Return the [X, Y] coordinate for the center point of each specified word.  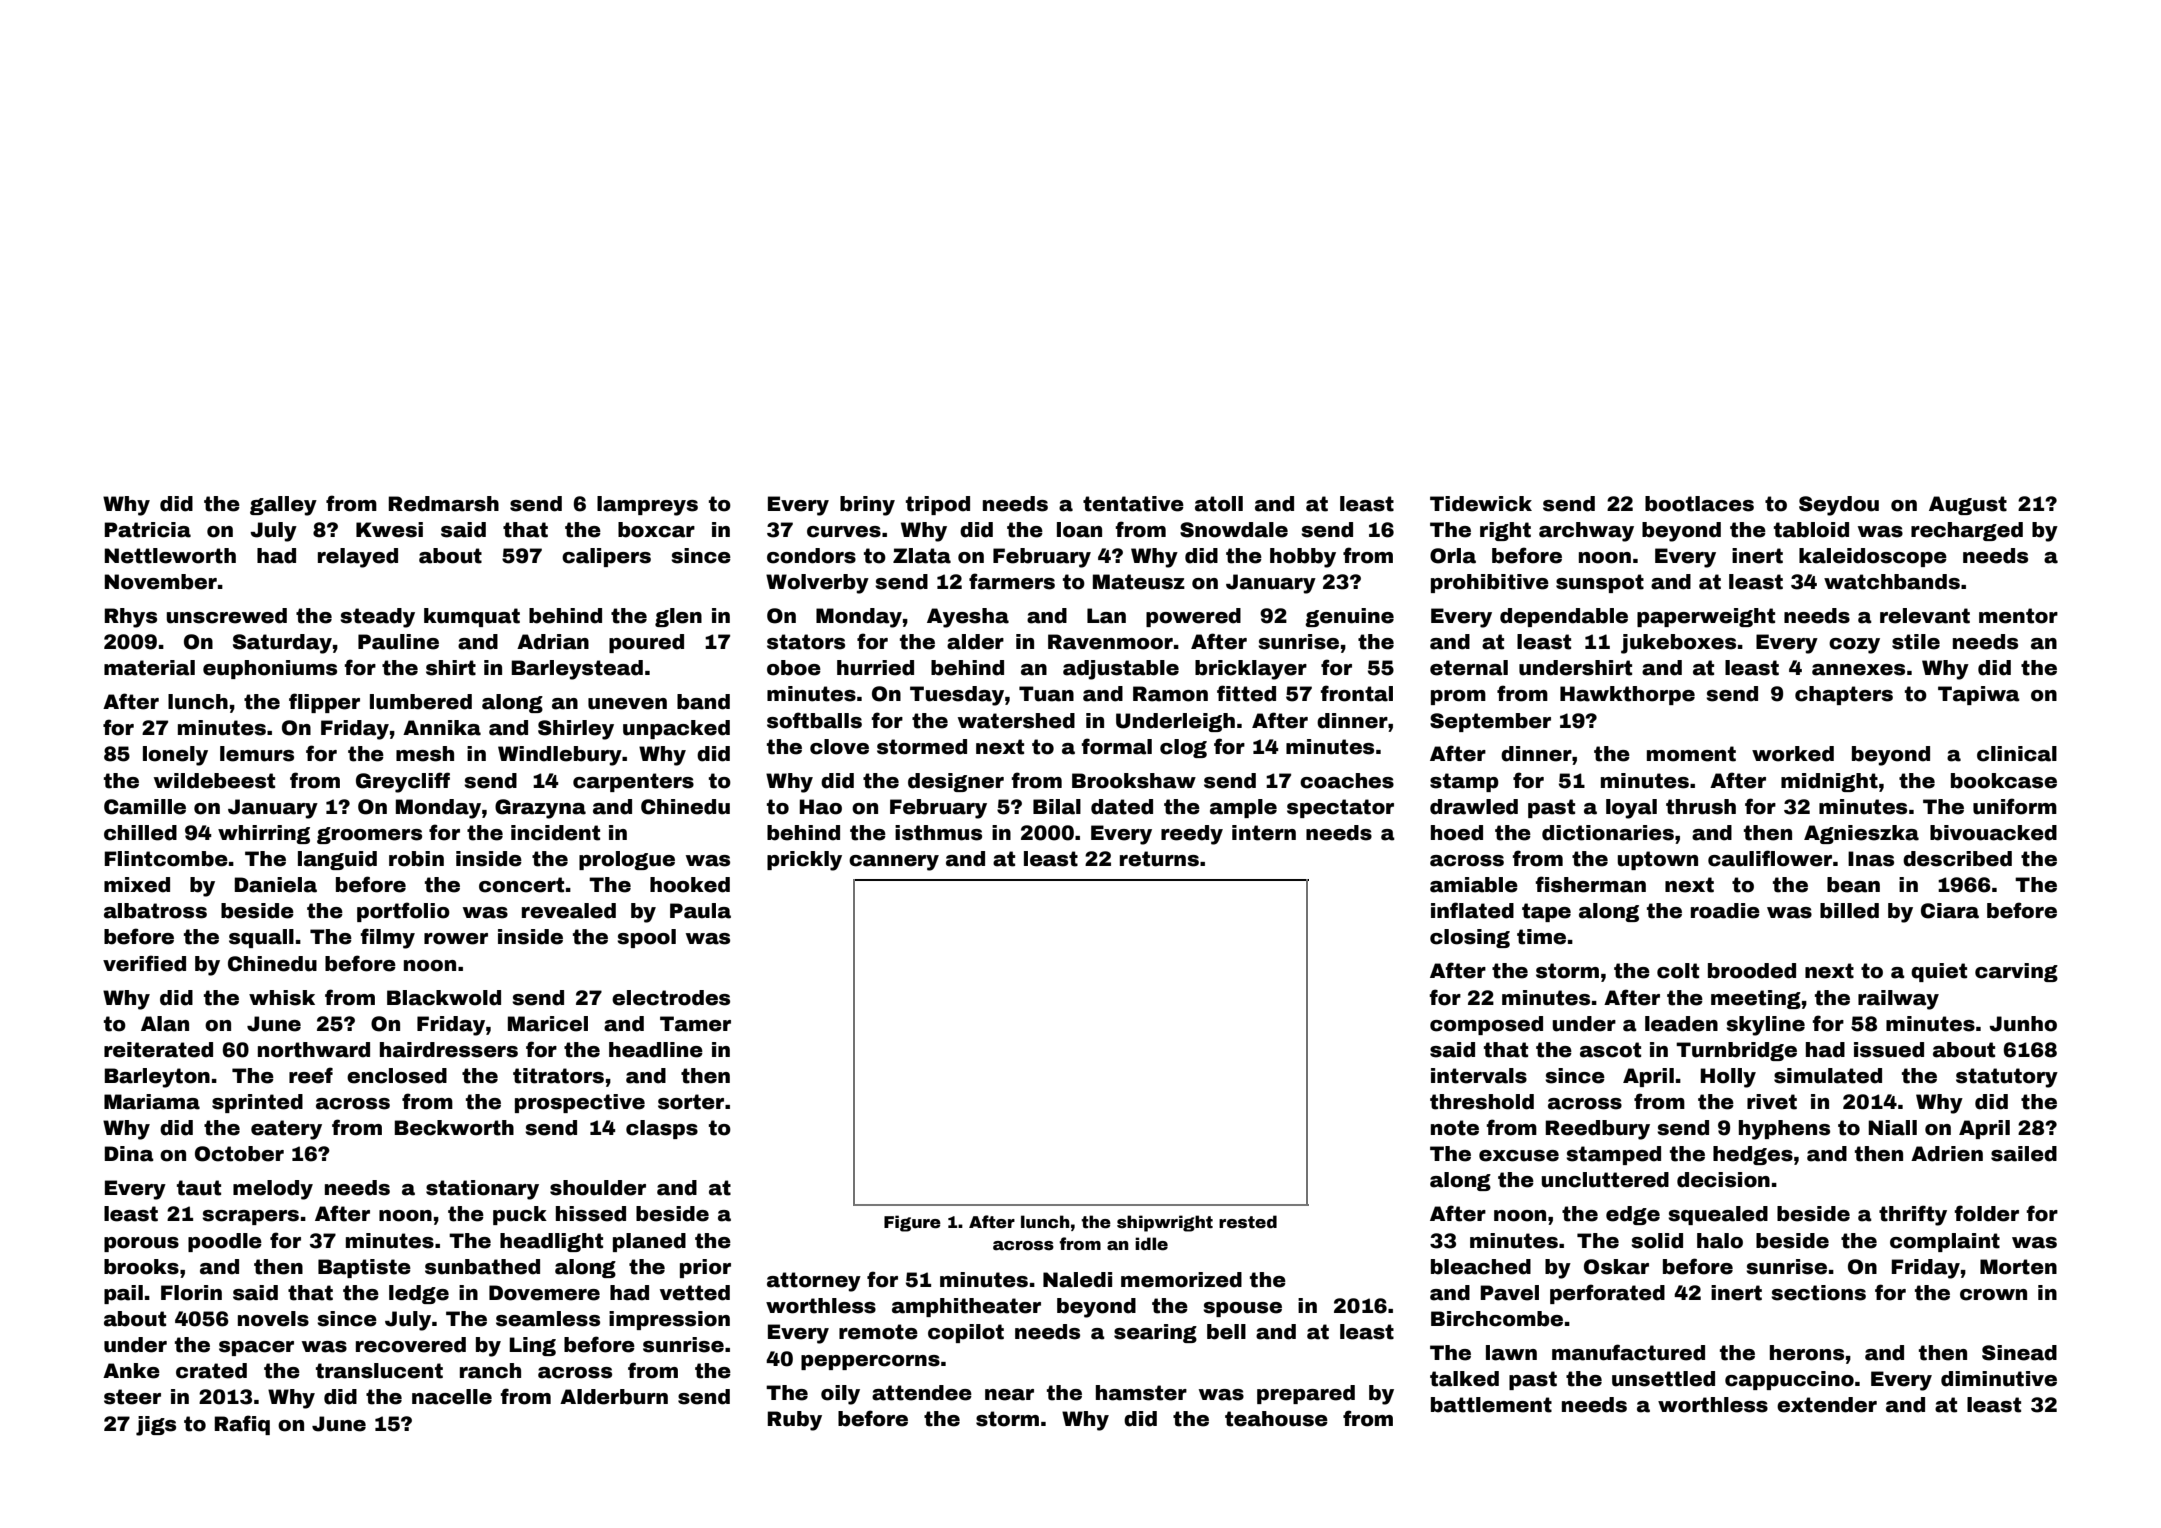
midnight [1829, 782]
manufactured [1628, 1352]
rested [1248, 1222]
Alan [165, 1024]
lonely [175, 756]
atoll [1219, 504]
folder [1986, 1213]
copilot [966, 1333]
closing [1470, 938]
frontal [1356, 693]
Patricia [147, 530]
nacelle [452, 1397]
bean [1853, 885]
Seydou [1839, 506]
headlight [551, 1242]
